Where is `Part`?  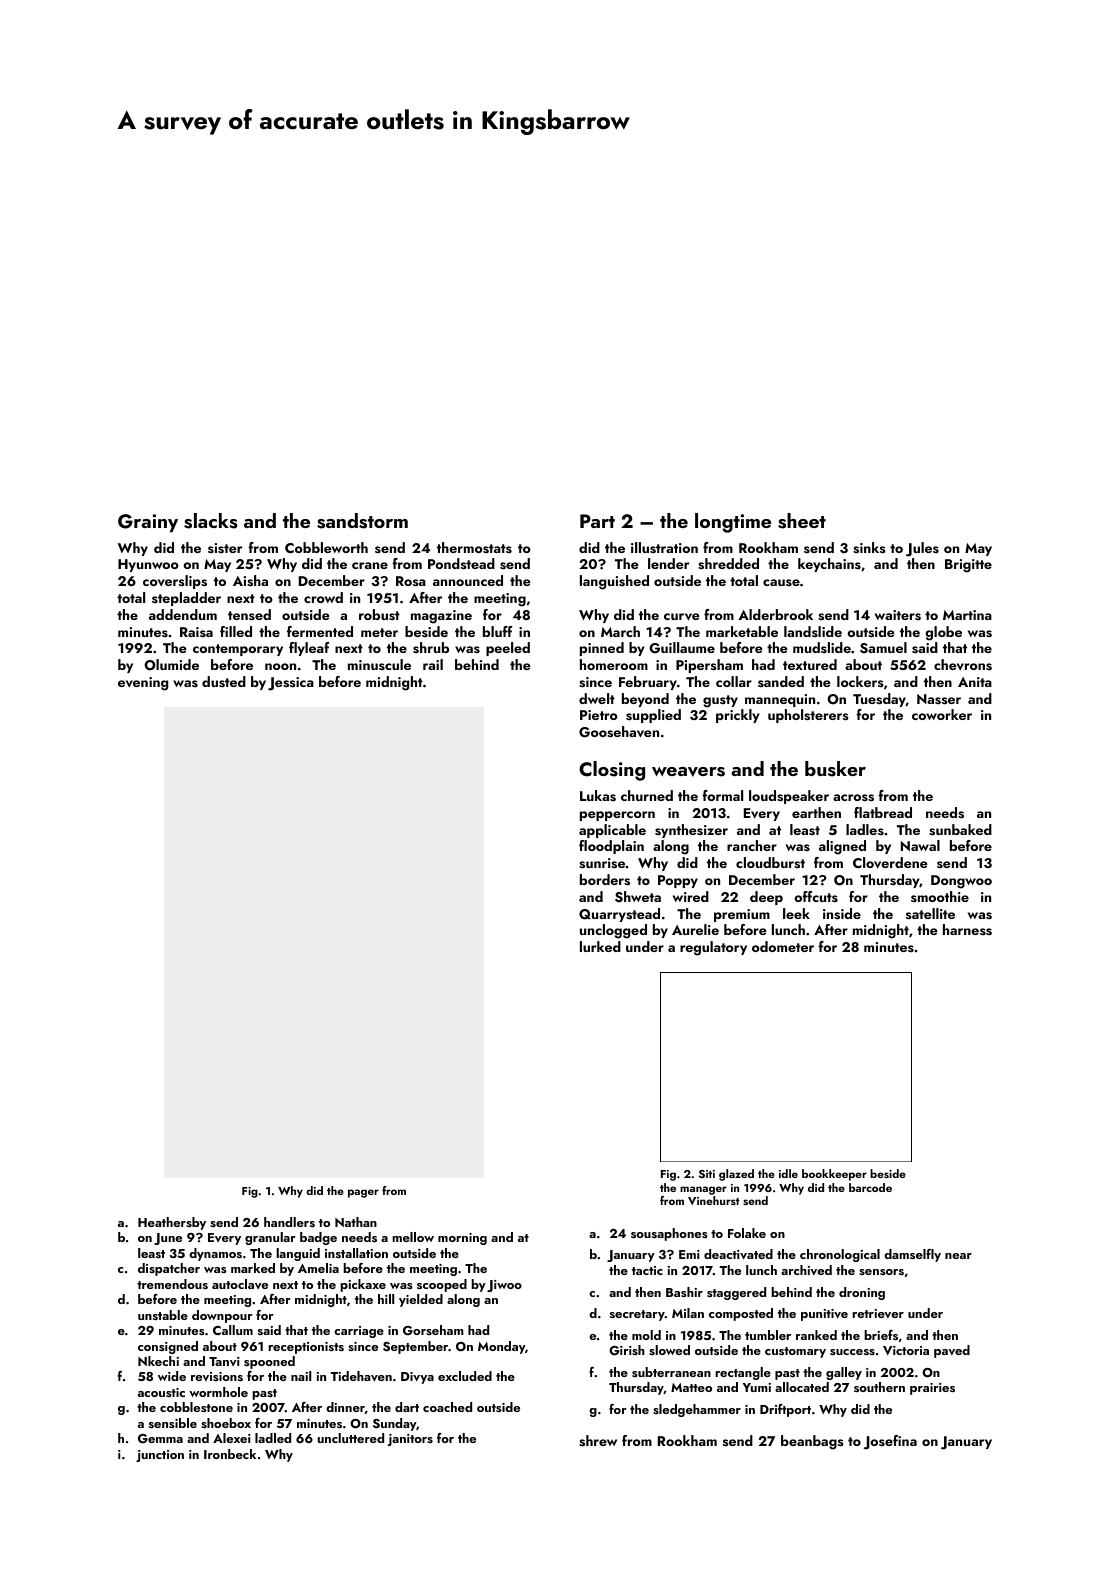
Part is located at coordinates (597, 521).
